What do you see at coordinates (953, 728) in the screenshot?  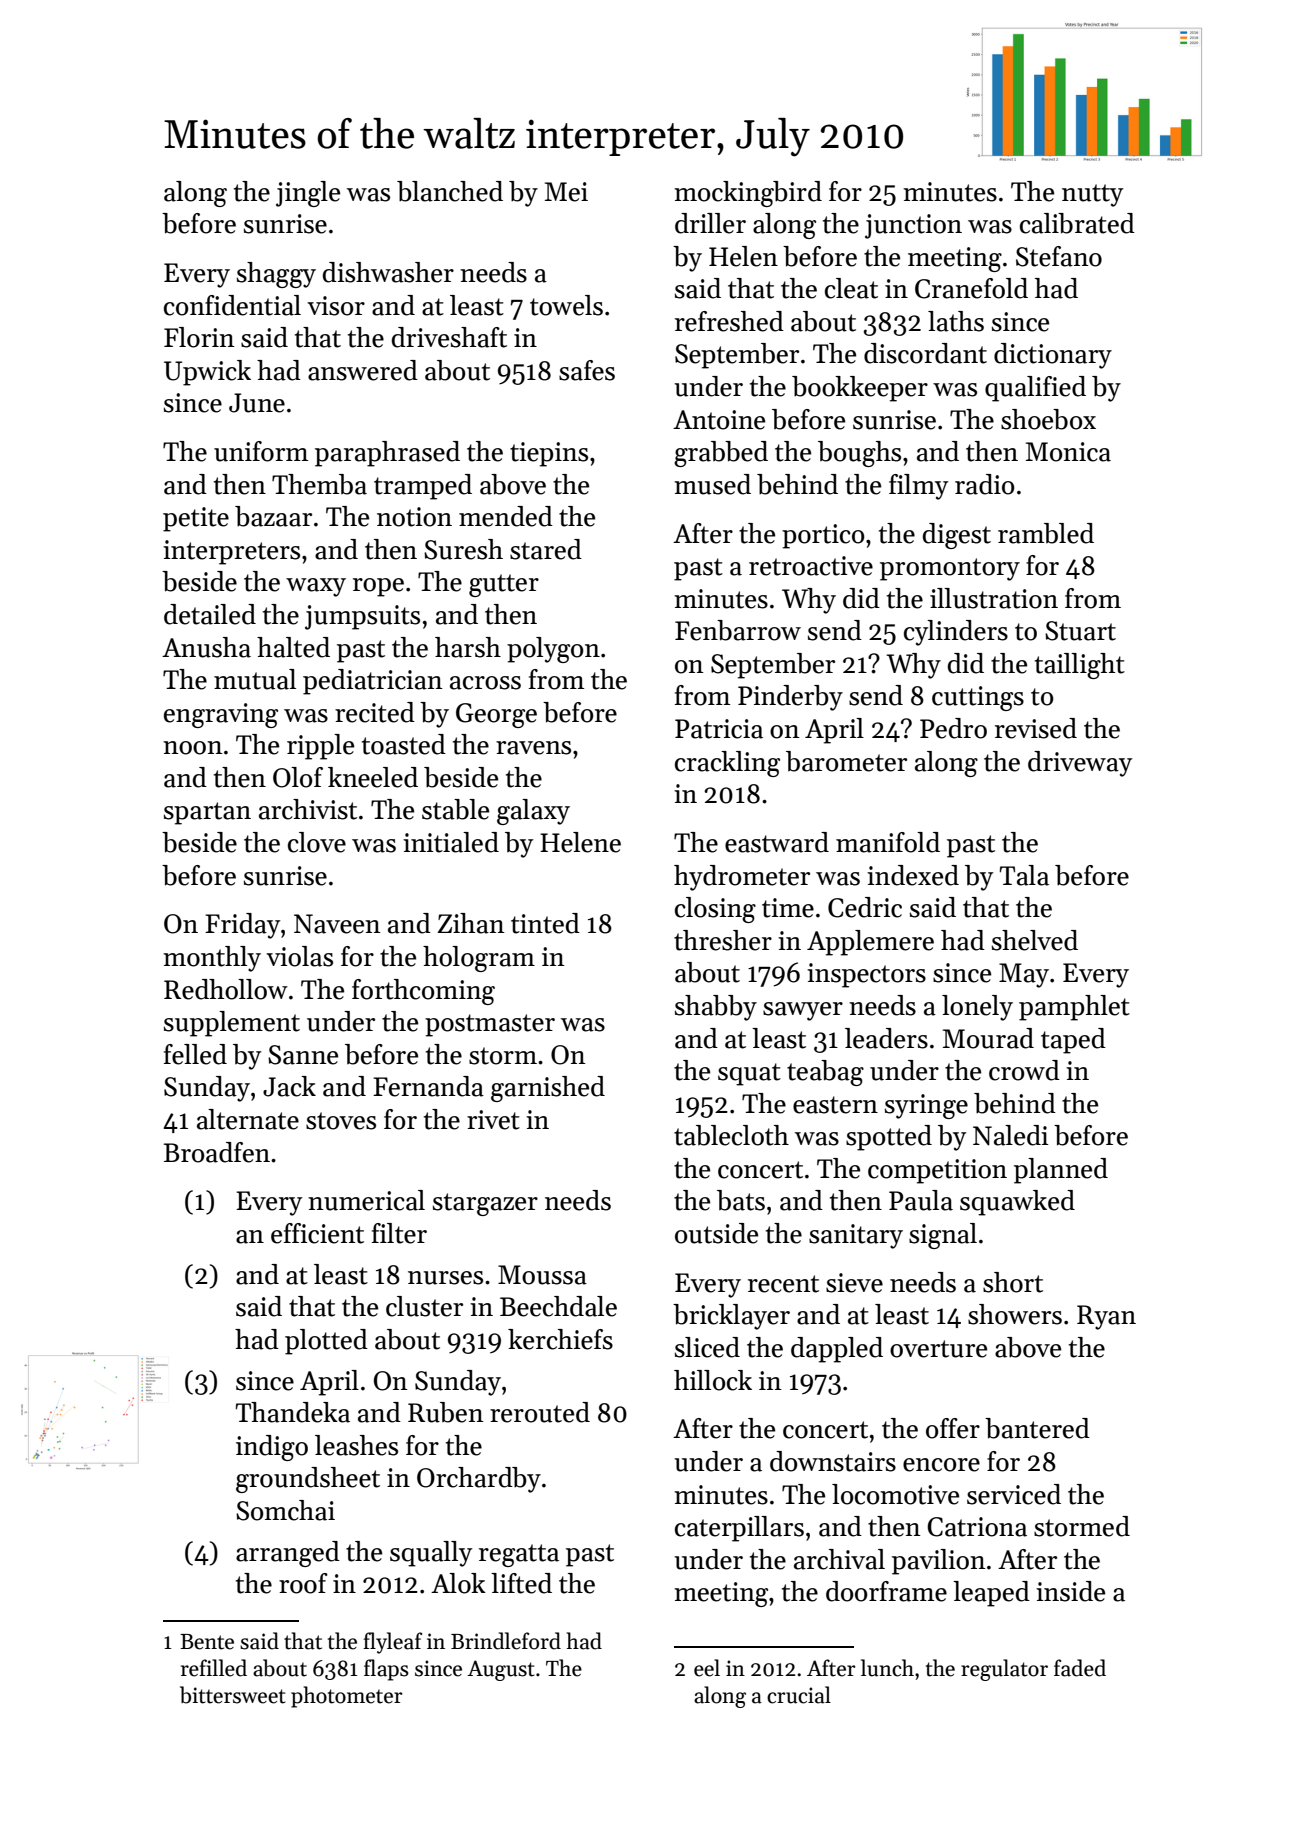 I see `Pedro` at bounding box center [953, 728].
